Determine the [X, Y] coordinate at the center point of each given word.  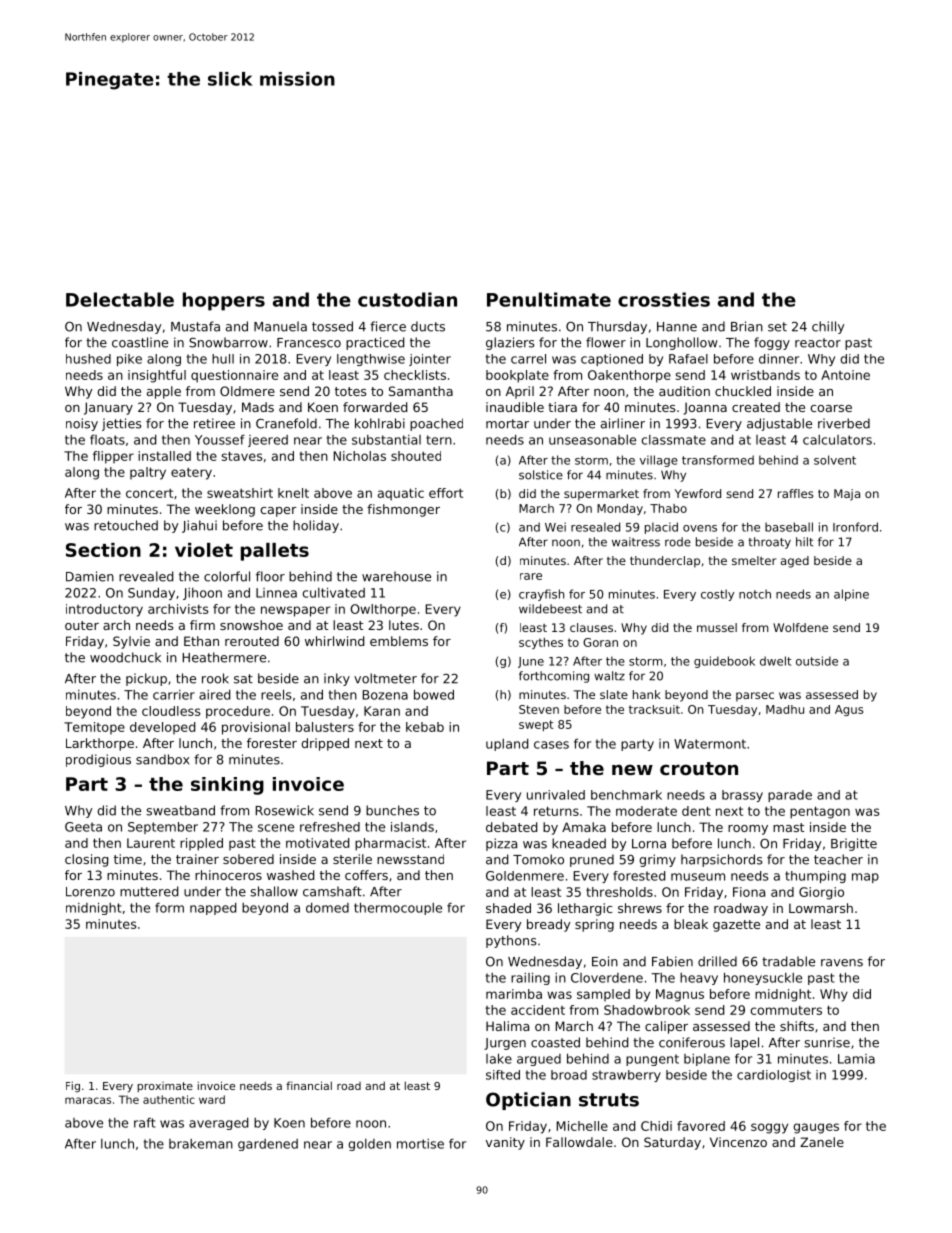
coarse [831, 408]
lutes [404, 625]
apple [164, 392]
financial [309, 1085]
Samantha [421, 391]
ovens [700, 528]
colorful [227, 576]
